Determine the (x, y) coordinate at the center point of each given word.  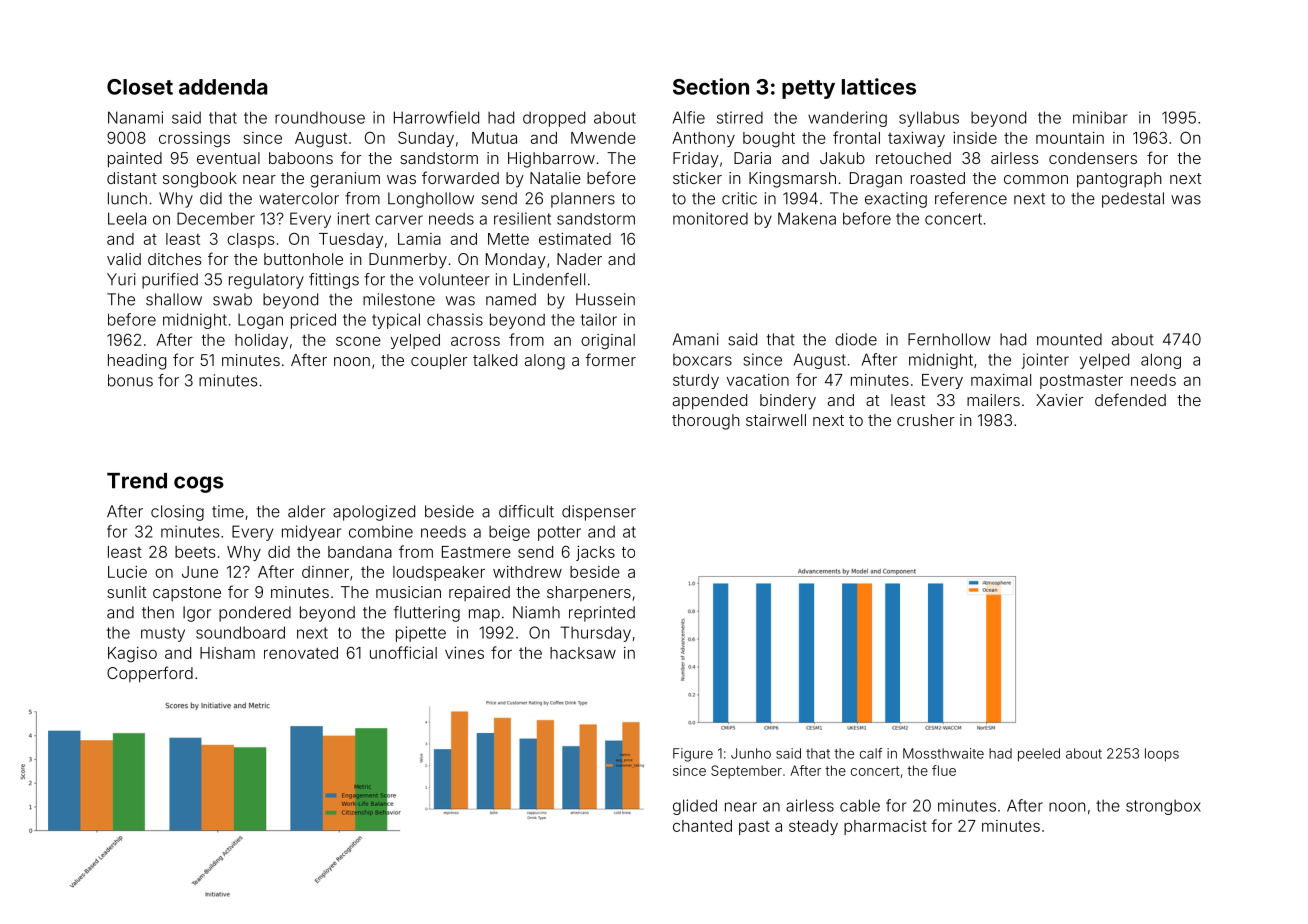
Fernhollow (949, 339)
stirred (740, 117)
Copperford (150, 674)
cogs (199, 484)
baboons (301, 158)
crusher (925, 420)
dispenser (599, 513)
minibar (1100, 117)
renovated (301, 653)
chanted (702, 826)
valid (124, 259)
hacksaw (583, 653)
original (608, 341)
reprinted (602, 614)
